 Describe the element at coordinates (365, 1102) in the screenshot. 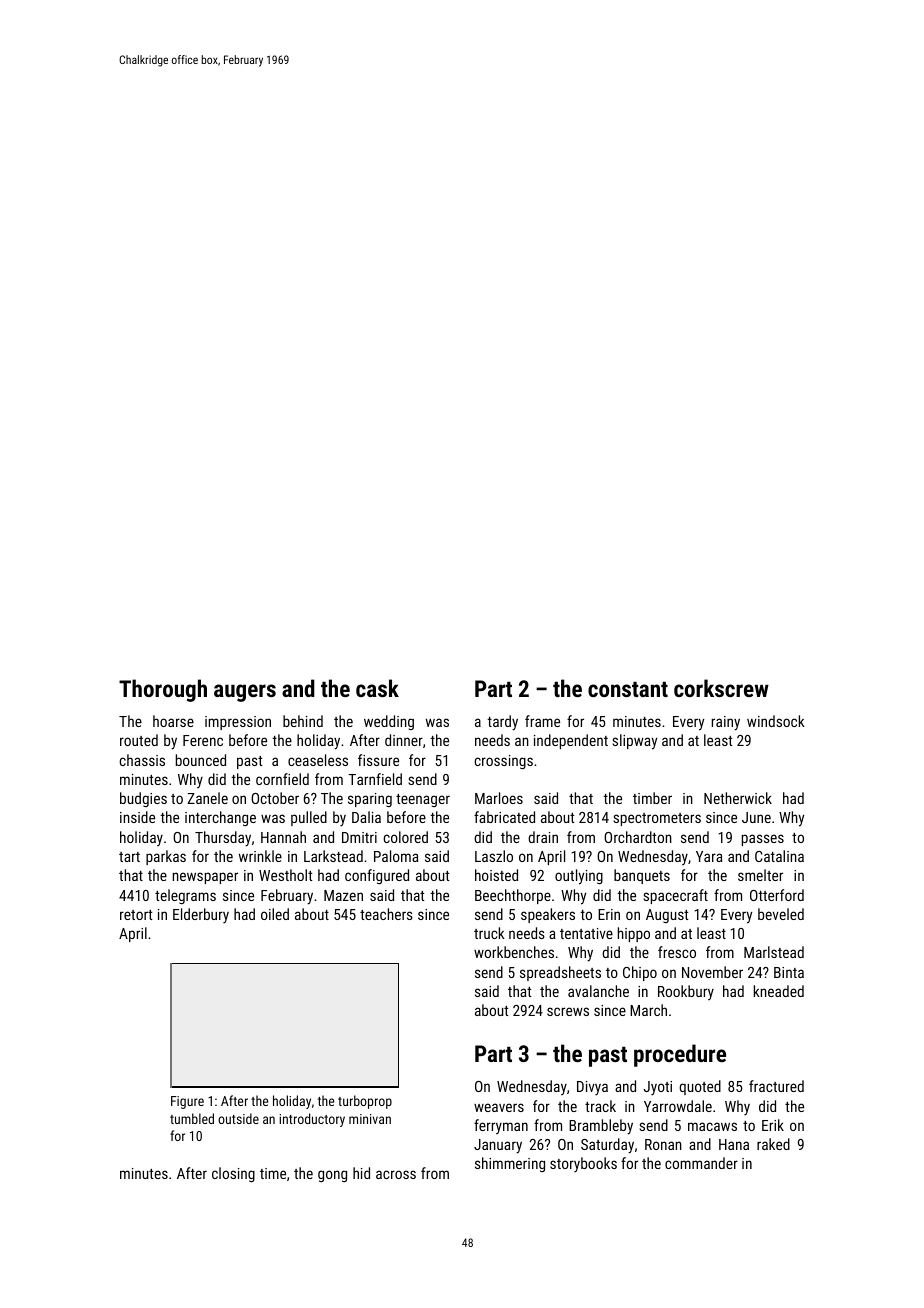

I see `turboprop` at that location.
